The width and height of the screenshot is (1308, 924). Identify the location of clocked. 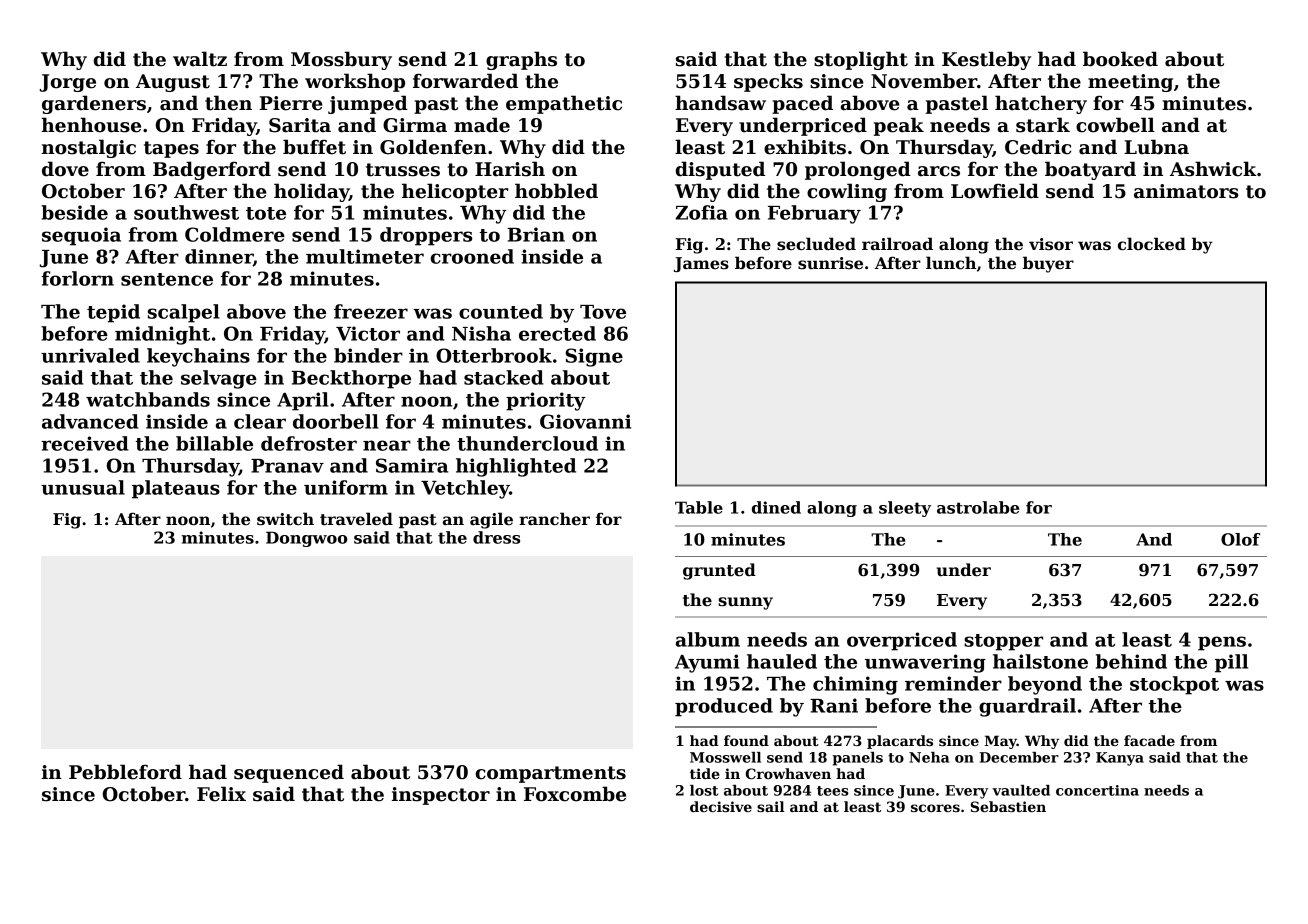
(1152, 244).
